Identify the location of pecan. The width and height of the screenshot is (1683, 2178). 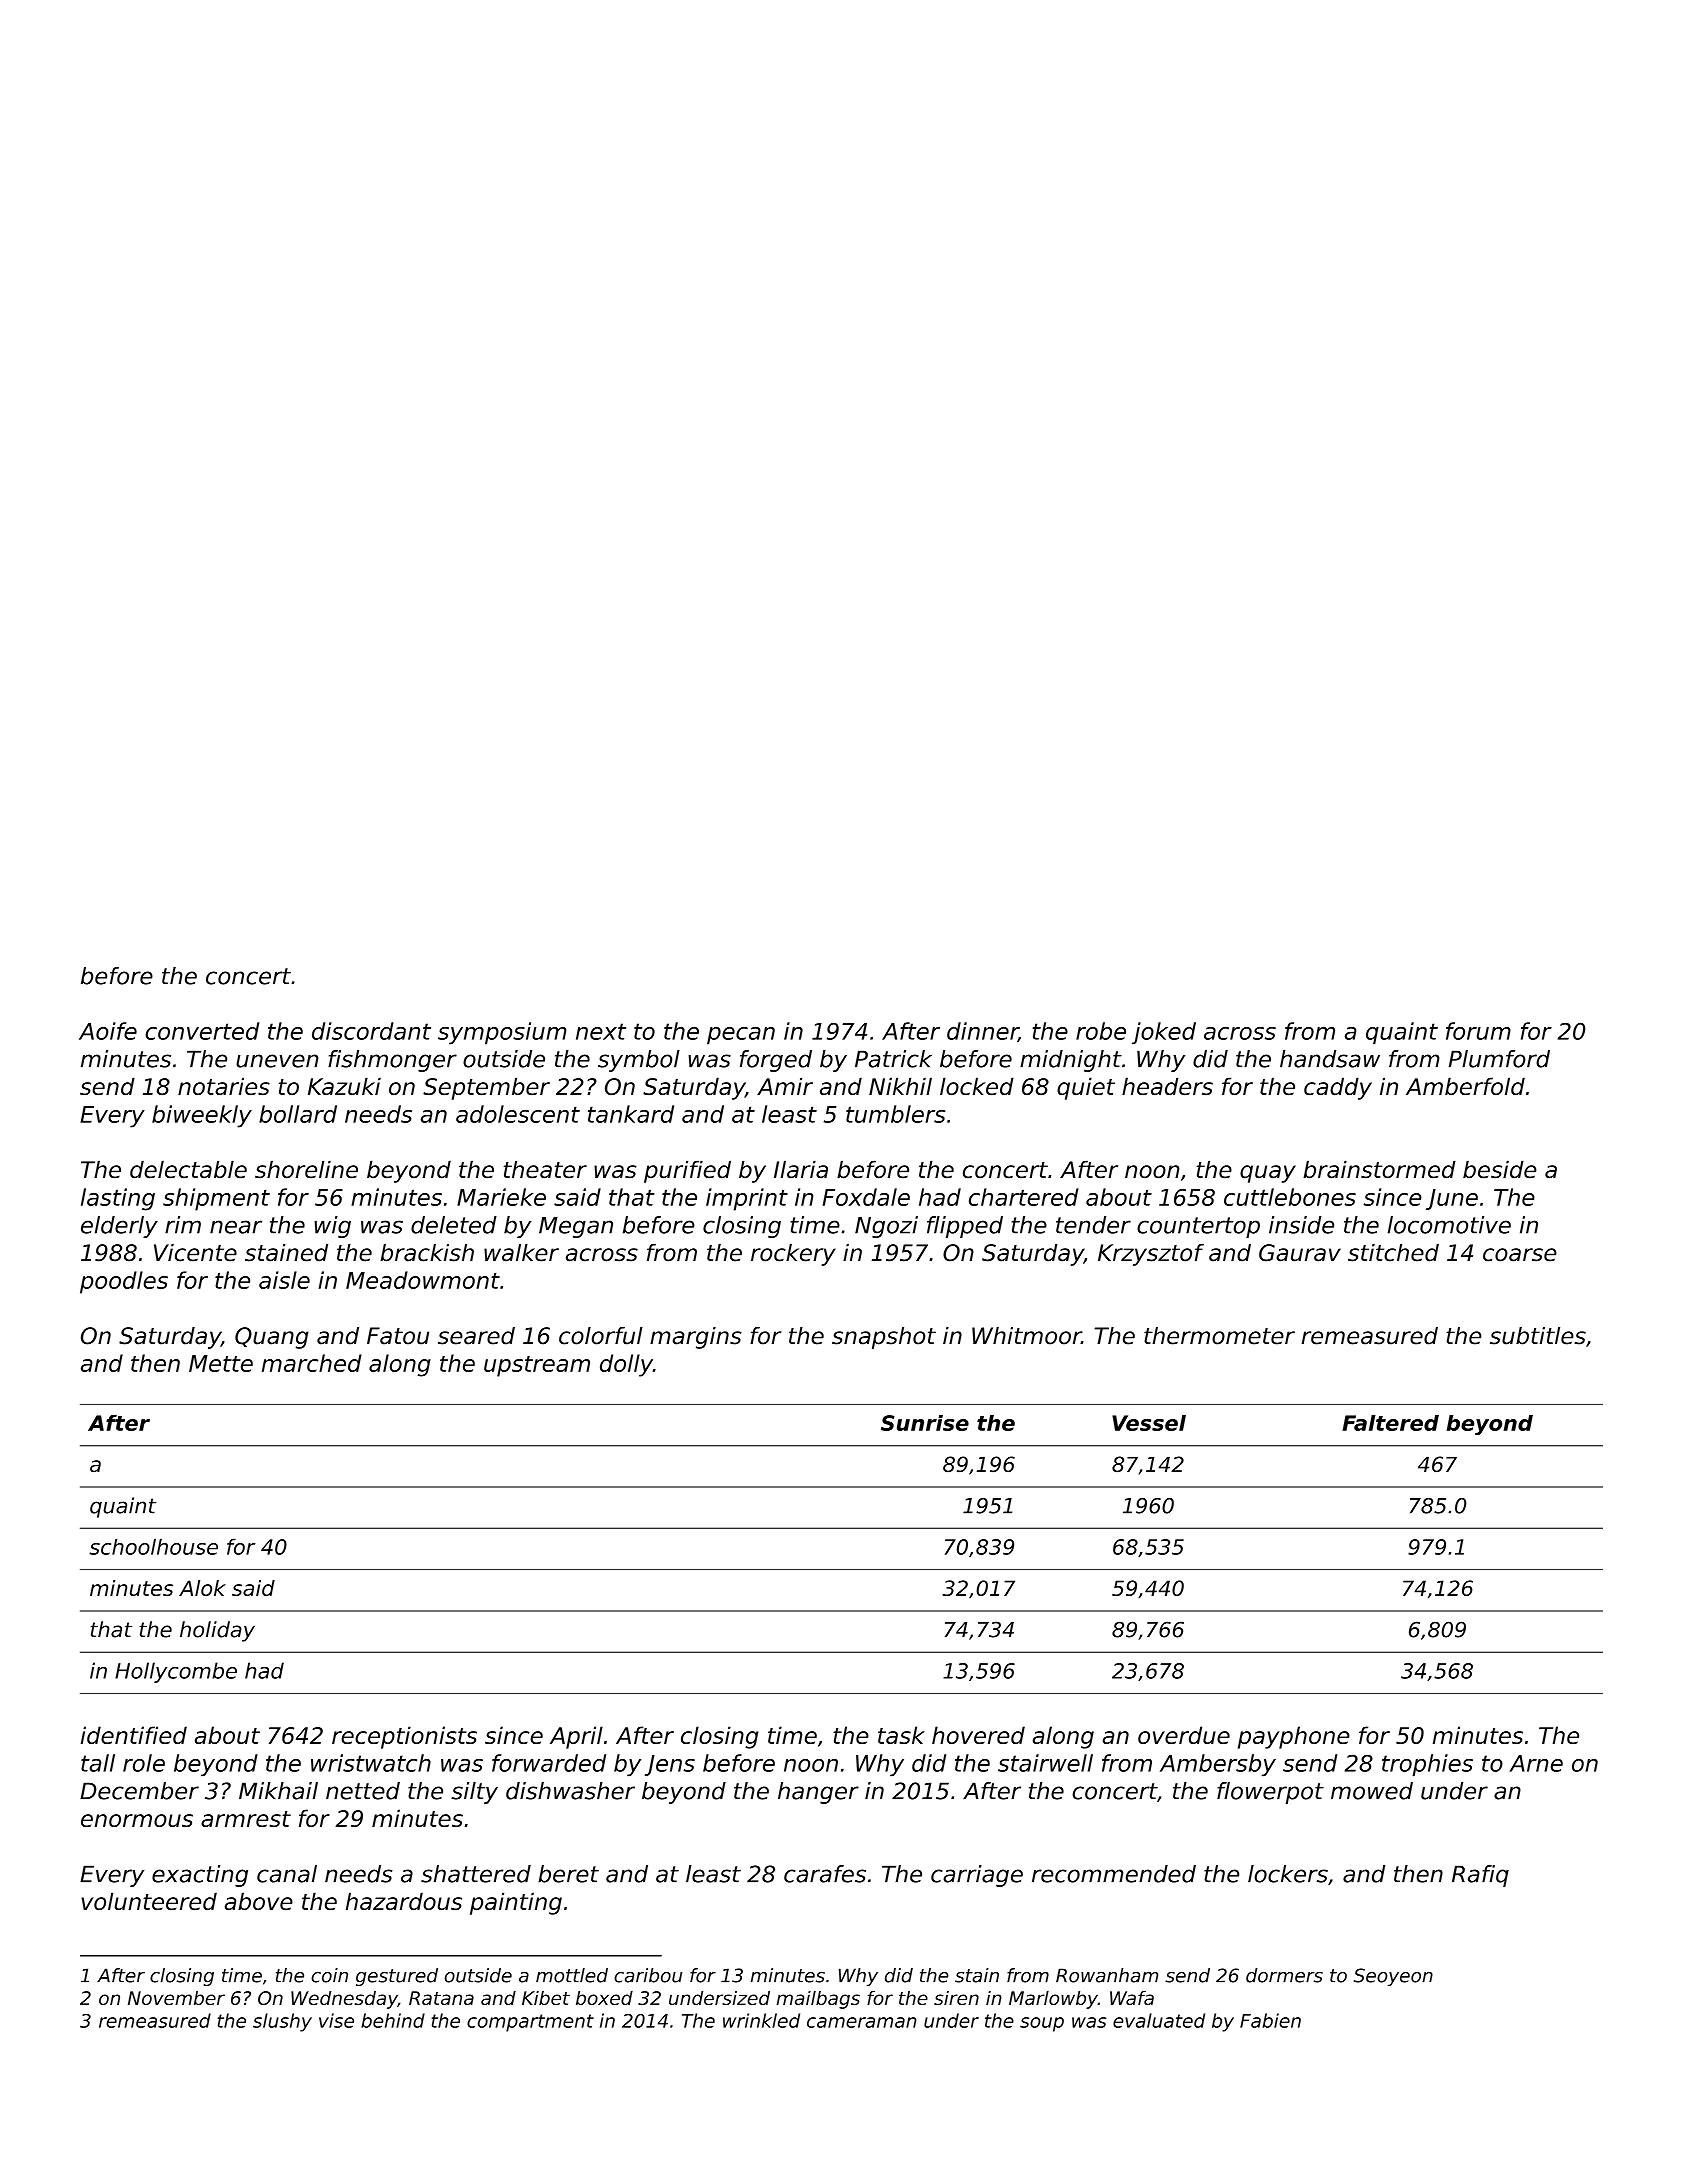
(741, 1036).
